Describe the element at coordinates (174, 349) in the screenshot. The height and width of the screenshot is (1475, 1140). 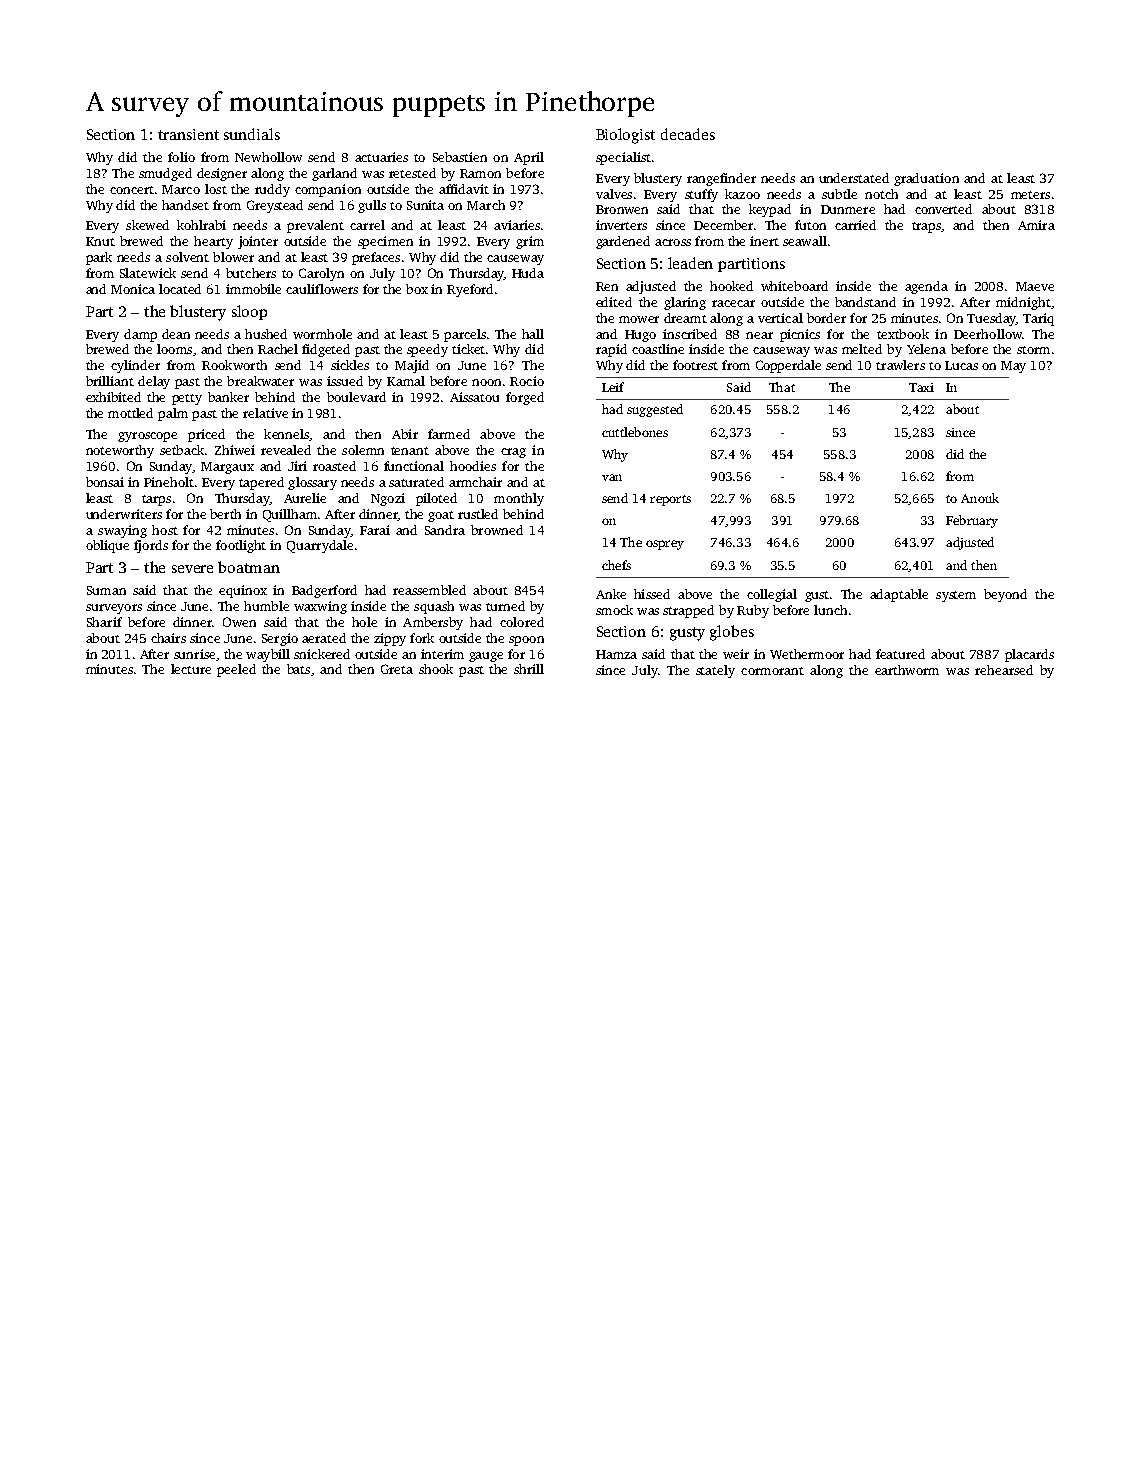
I see `looms` at that location.
